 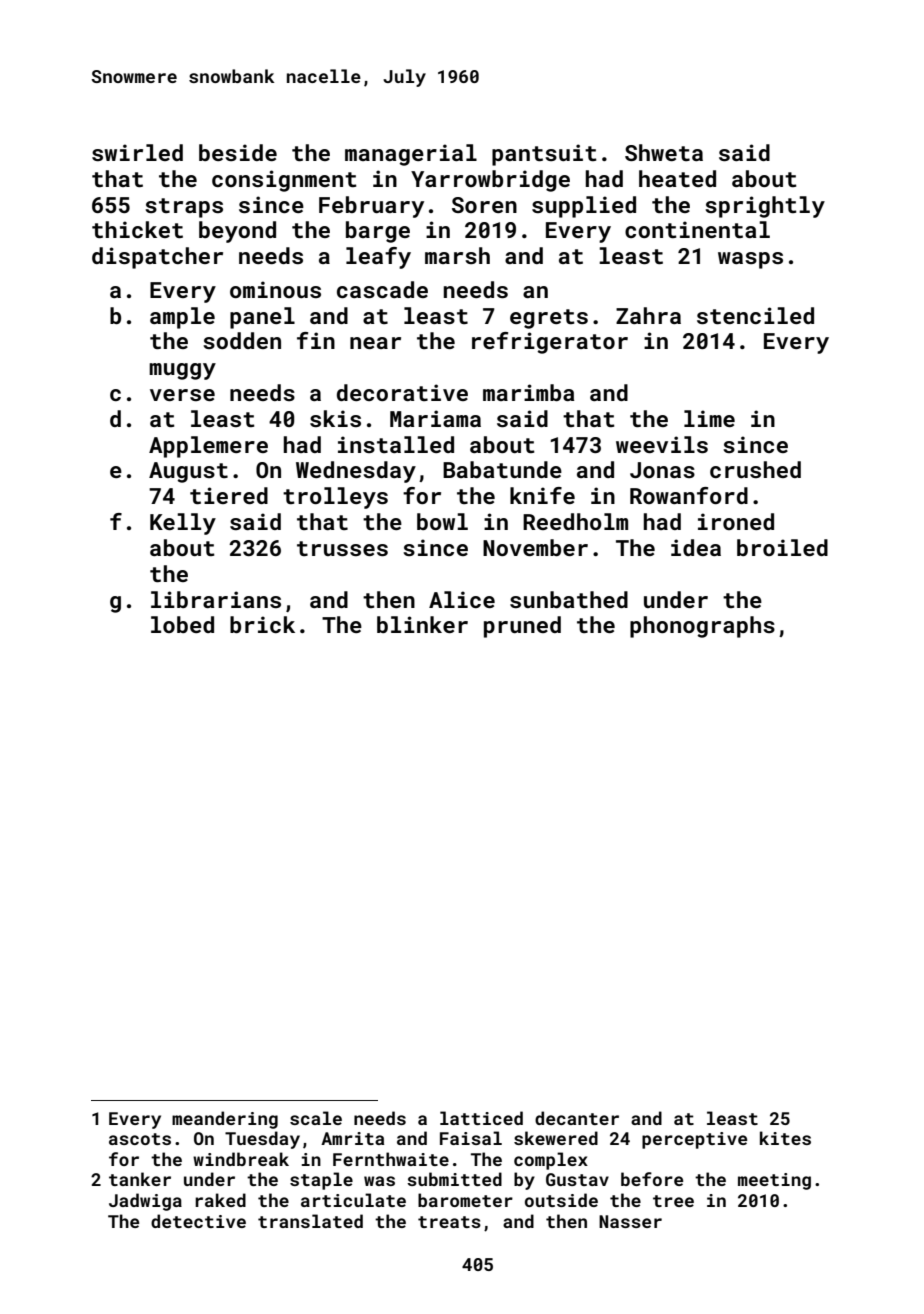 I want to click on Shweta, so click(x=664, y=152).
